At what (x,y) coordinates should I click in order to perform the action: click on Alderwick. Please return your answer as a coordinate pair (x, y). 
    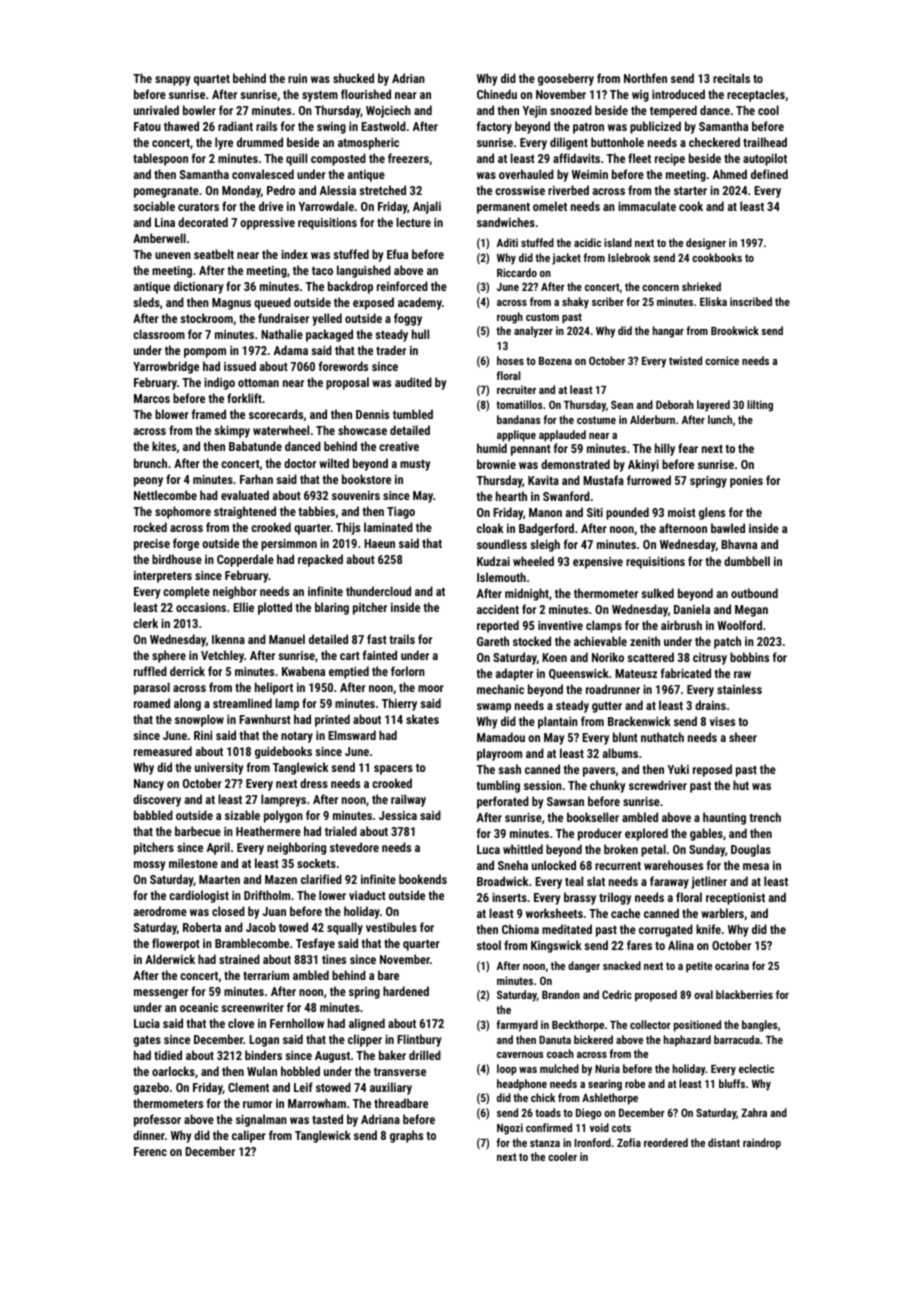
    Looking at the image, I should click on (170, 959).
